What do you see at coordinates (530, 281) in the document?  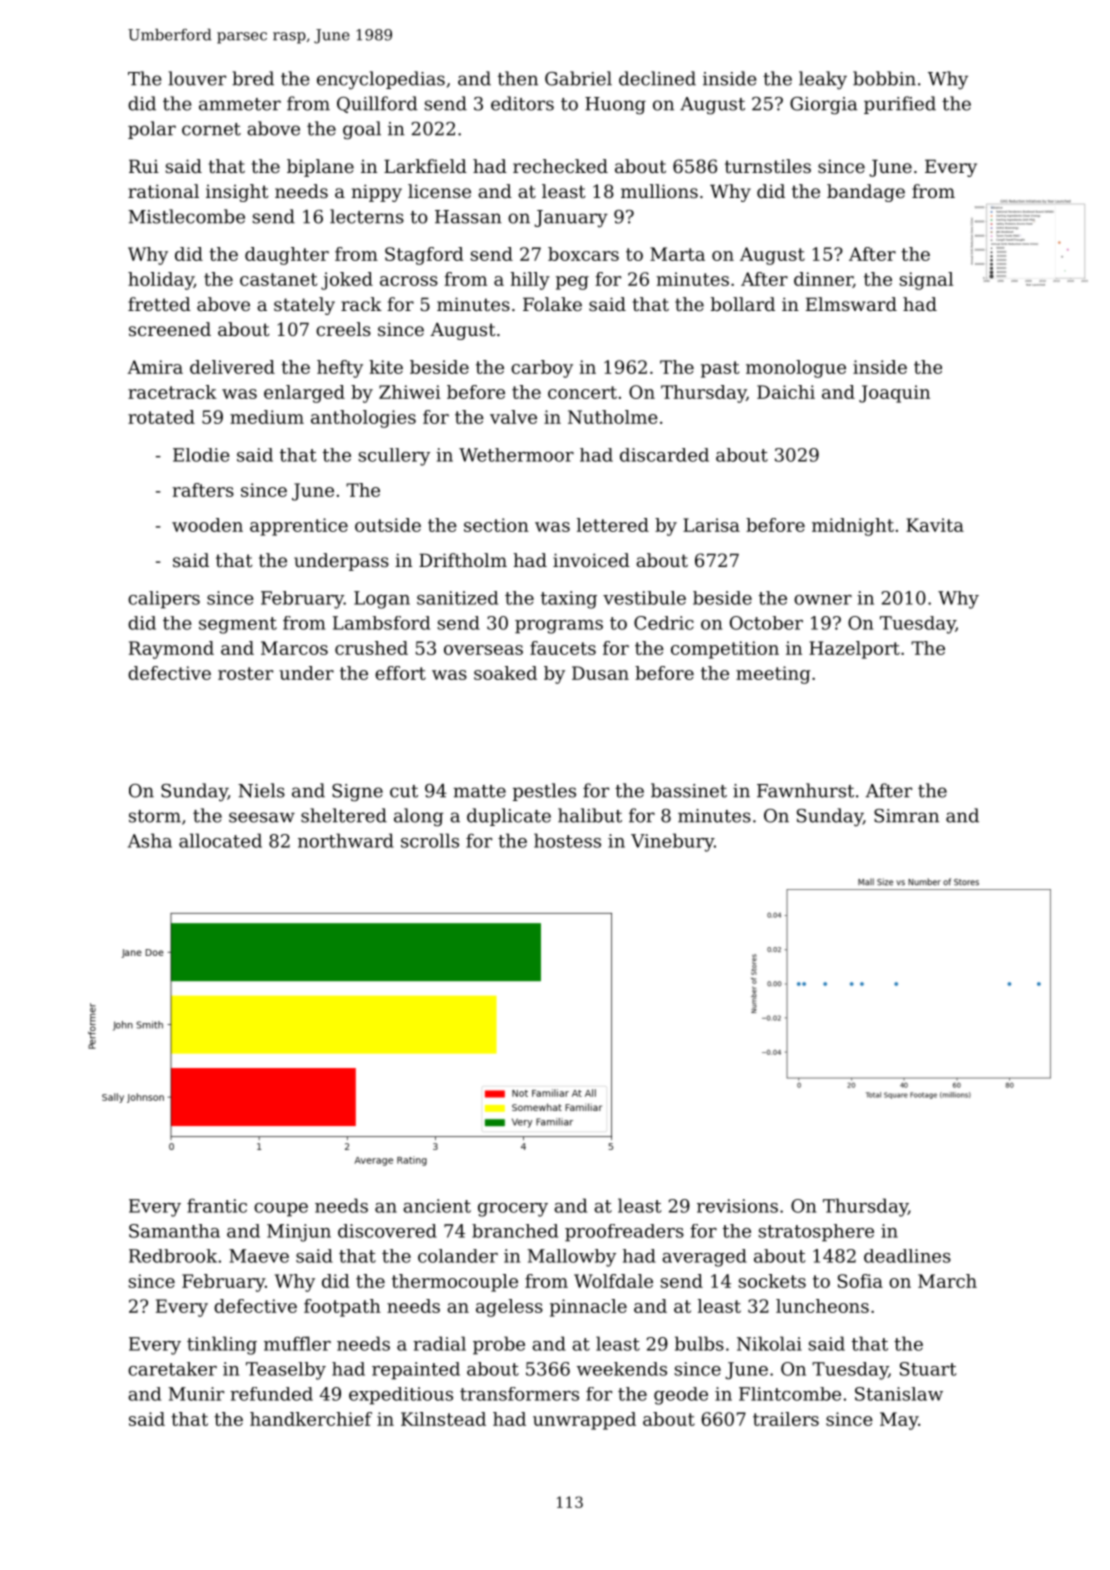 I see `hilly` at bounding box center [530, 281].
